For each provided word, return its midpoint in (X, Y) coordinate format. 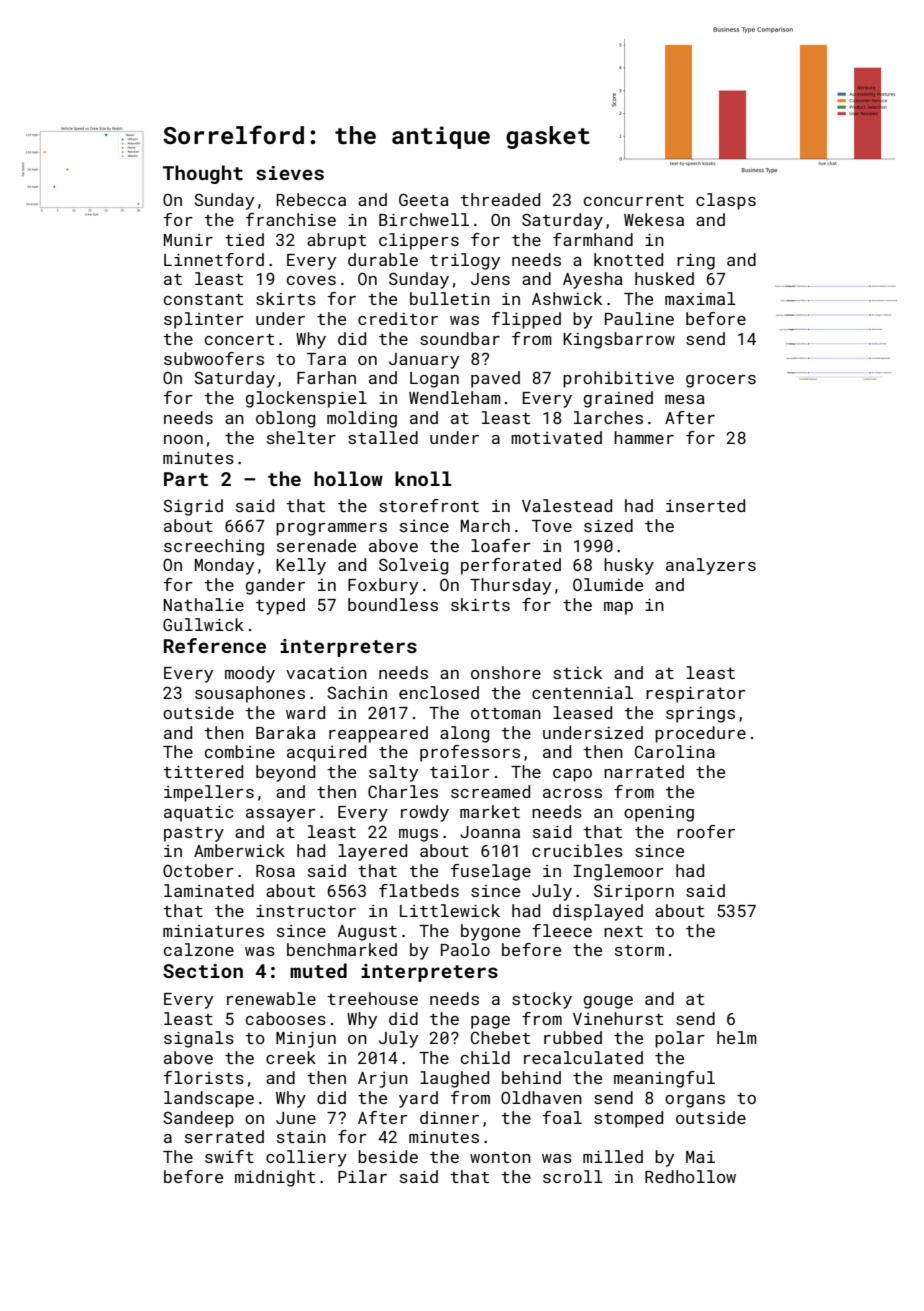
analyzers (711, 566)
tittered (203, 771)
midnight (275, 1178)
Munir (188, 240)
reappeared (378, 734)
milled (613, 1156)
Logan (434, 380)
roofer (706, 831)
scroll (573, 1176)
